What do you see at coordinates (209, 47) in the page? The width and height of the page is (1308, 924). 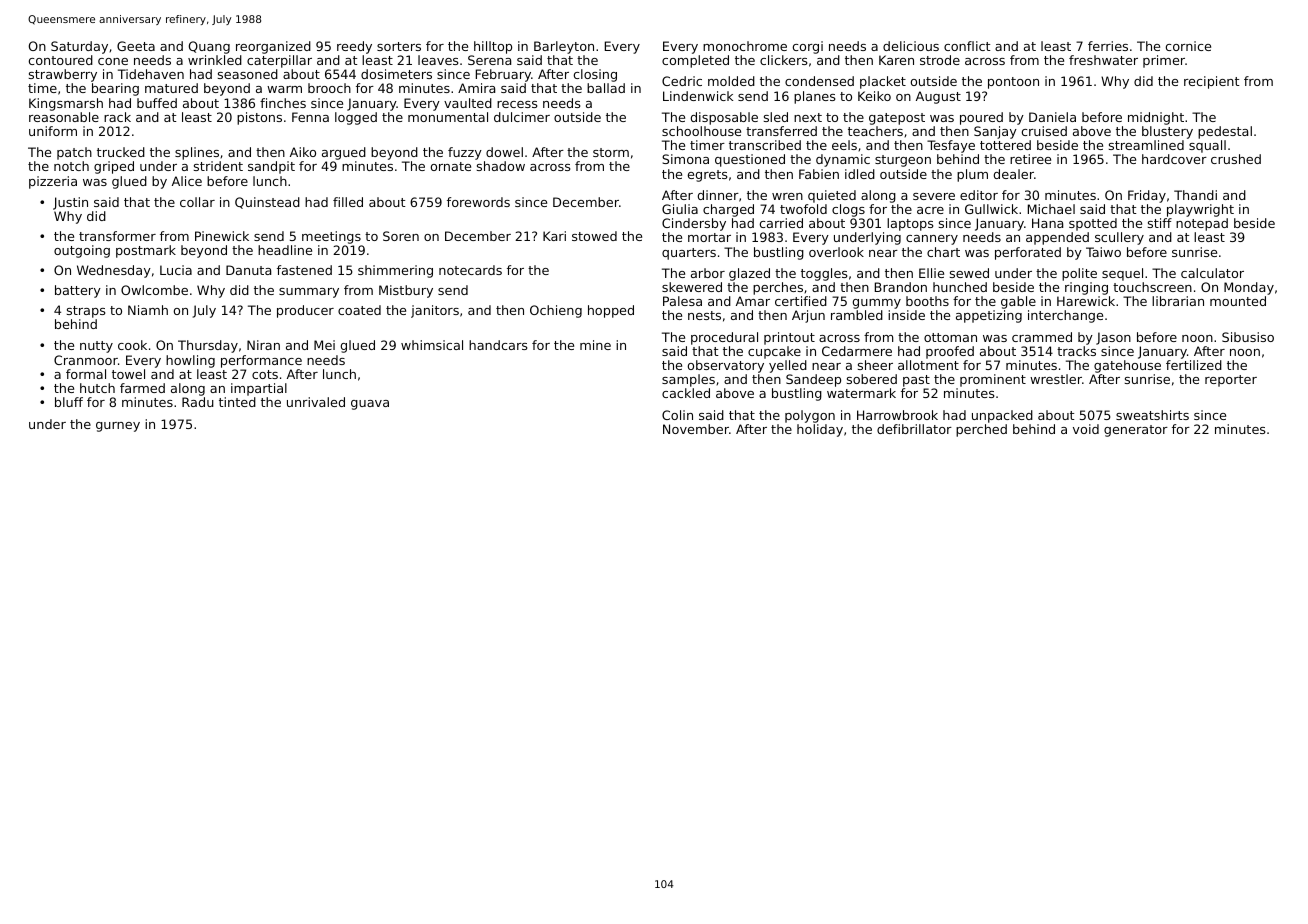 I see `Quang` at bounding box center [209, 47].
